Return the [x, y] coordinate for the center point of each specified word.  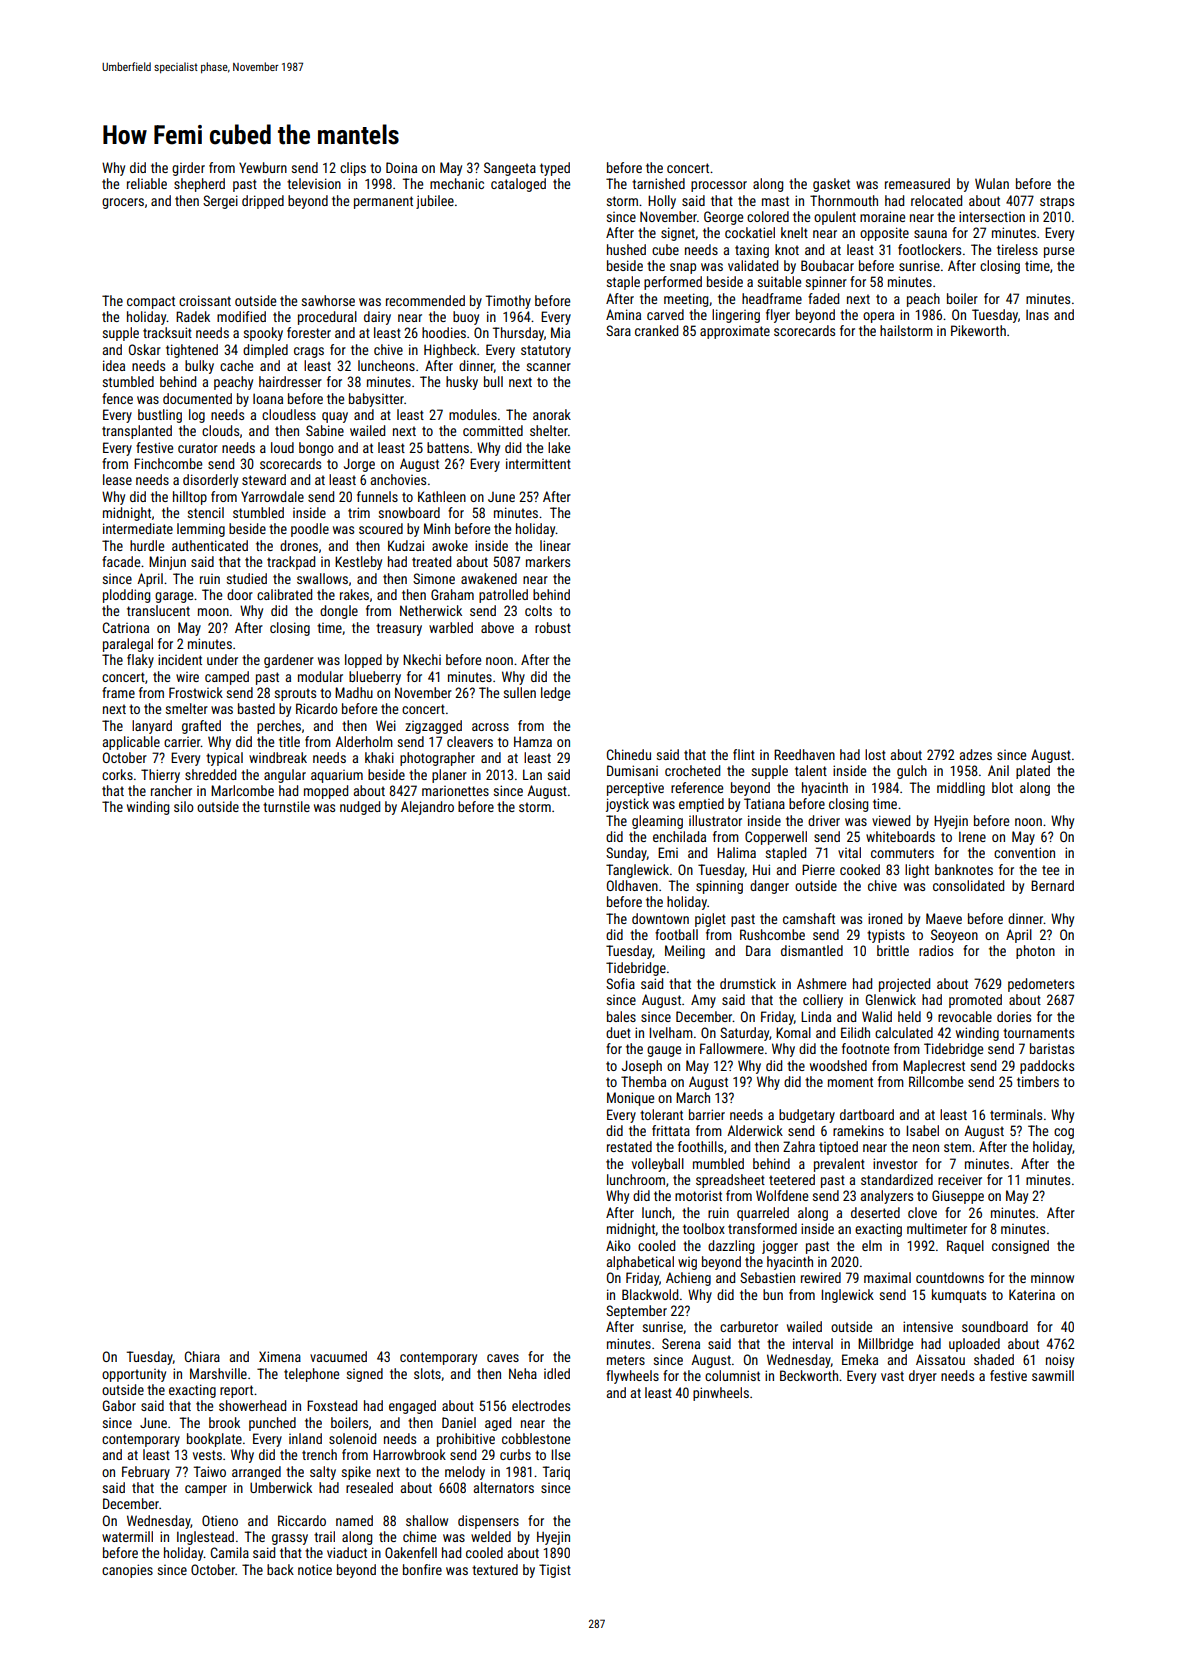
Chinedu [629, 754]
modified [241, 316]
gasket [831, 185]
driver [824, 820]
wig [687, 1263]
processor [719, 186]
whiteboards [900, 836]
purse [1059, 252]
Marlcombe [242, 790]
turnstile [286, 806]
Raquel [965, 1247]
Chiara [202, 1356]
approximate [735, 332]
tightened [192, 351]
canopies [127, 1571]
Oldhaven [632, 885]
